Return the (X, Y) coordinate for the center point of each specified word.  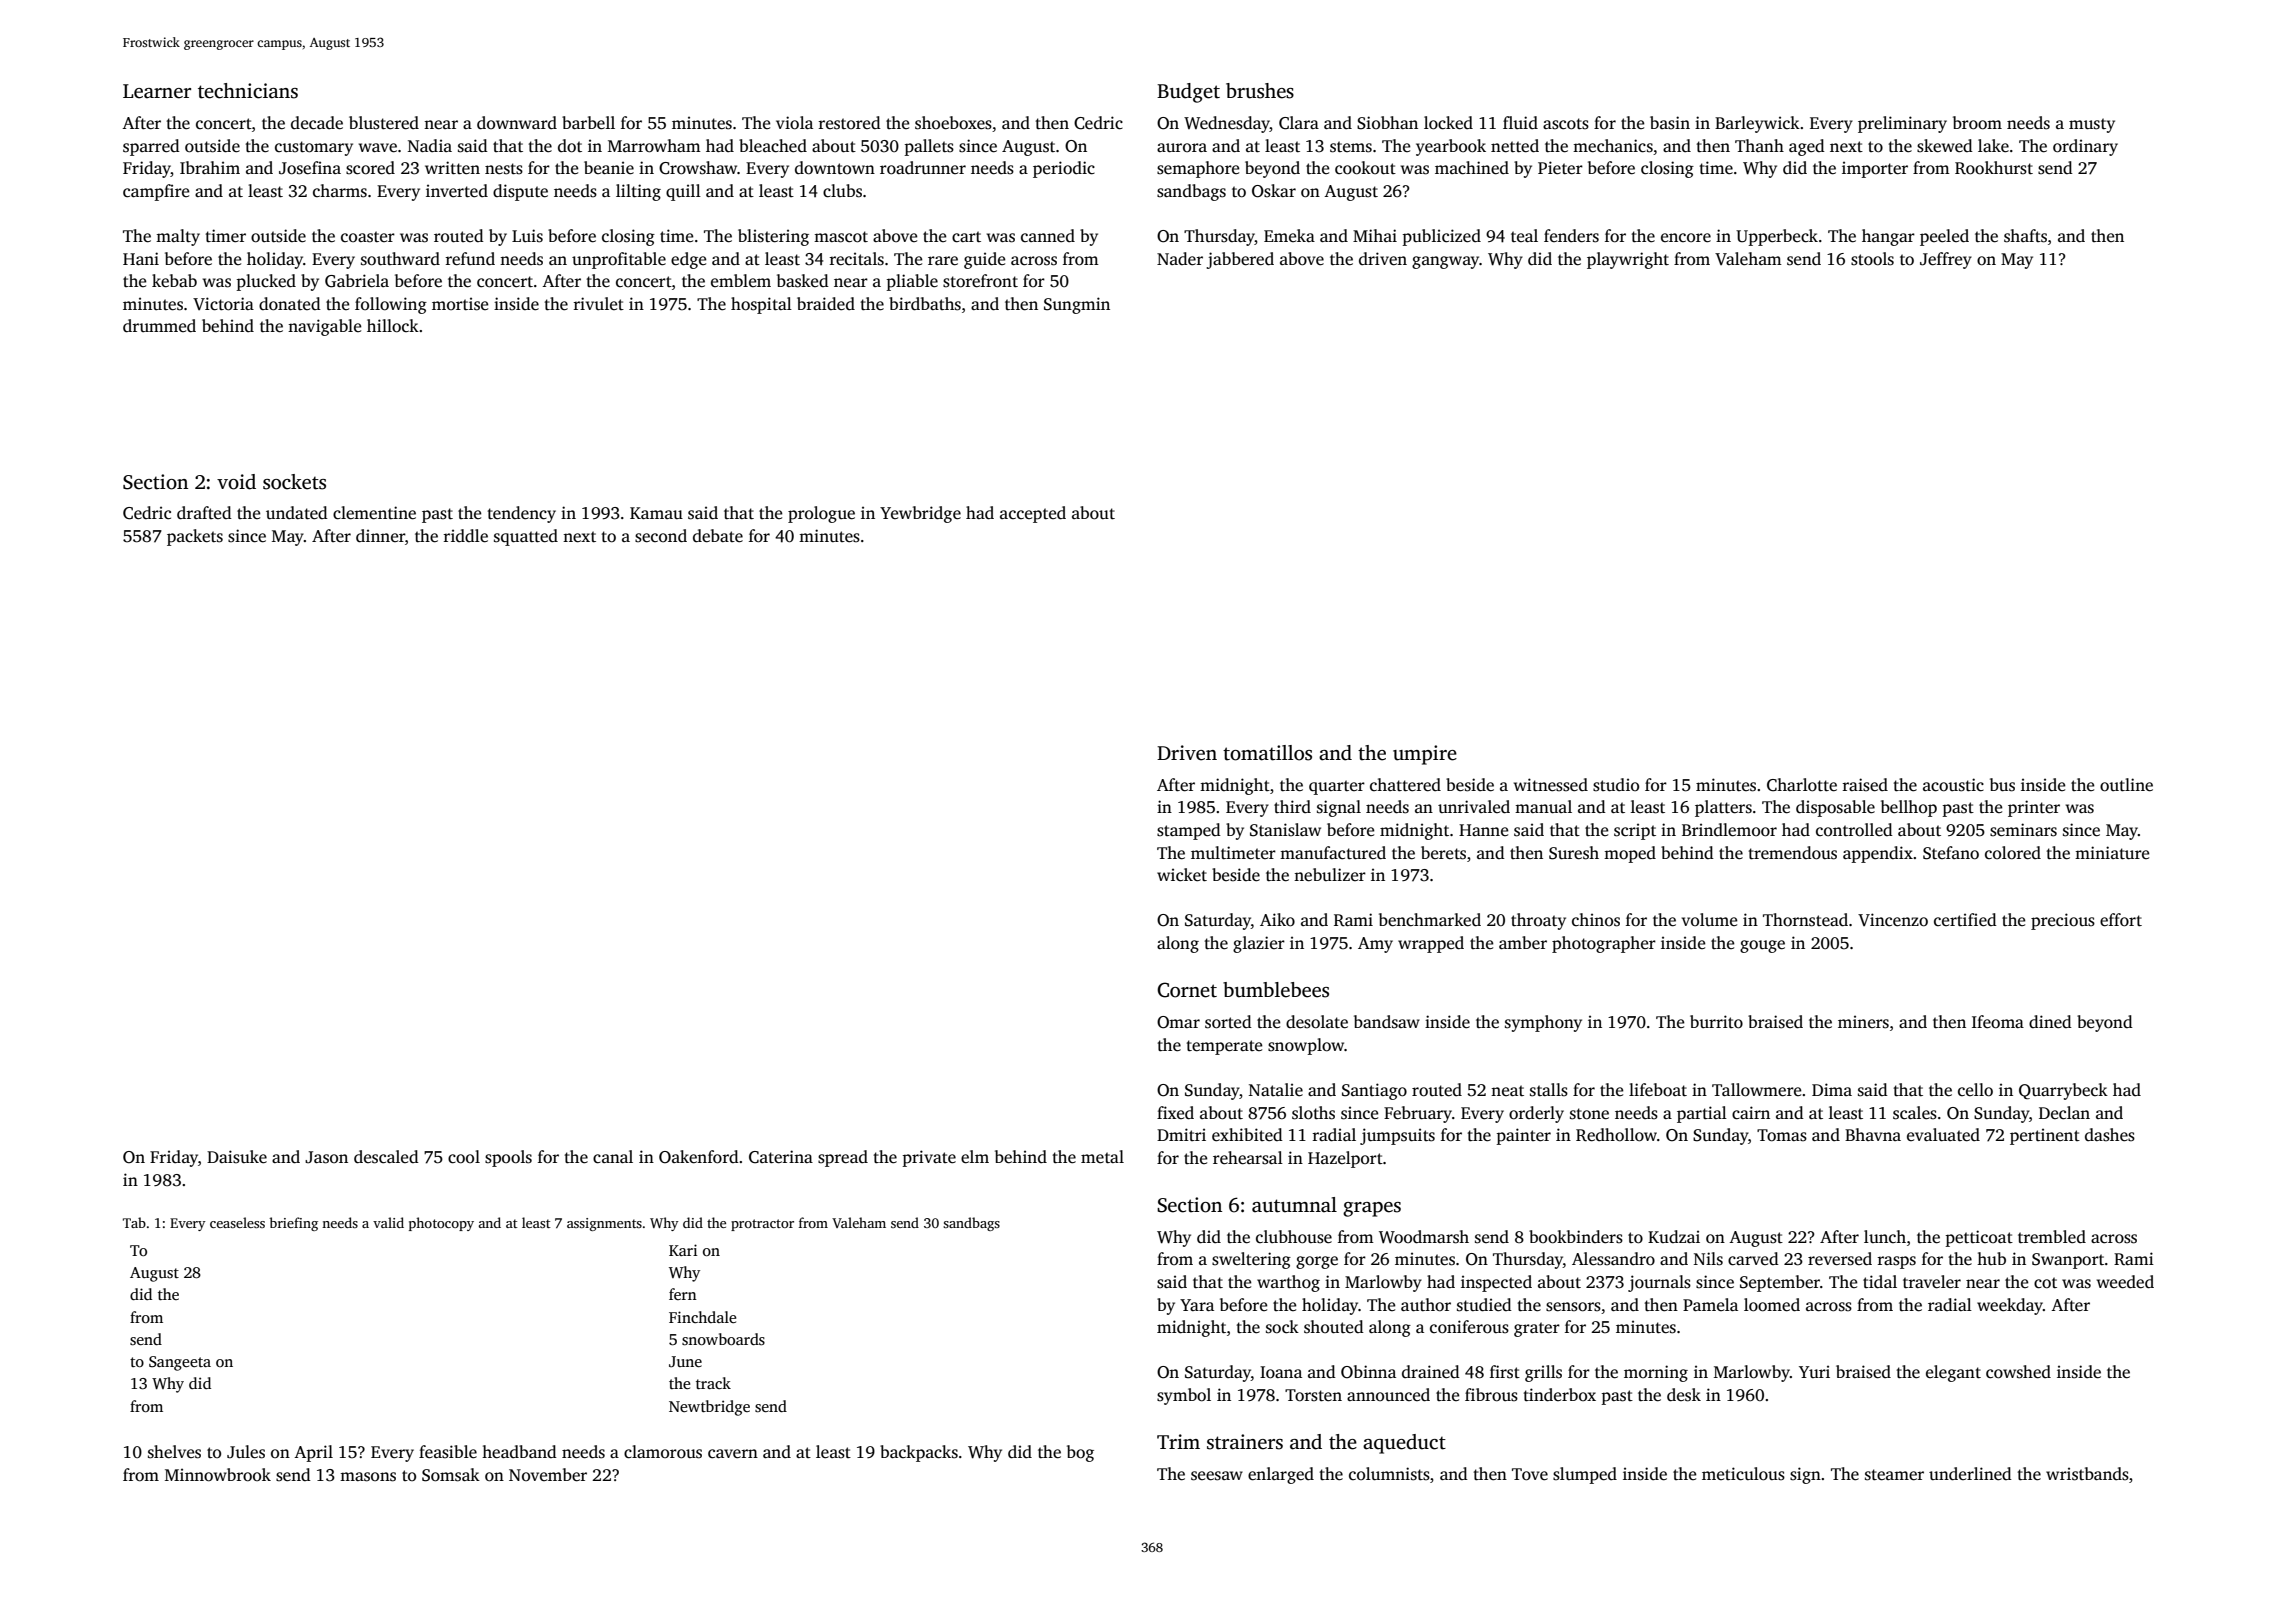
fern (683, 1294)
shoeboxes (953, 123)
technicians (248, 91)
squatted (526, 537)
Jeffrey (1946, 260)
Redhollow (1616, 1135)
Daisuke (237, 1157)
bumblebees (1276, 990)
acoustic (1953, 785)
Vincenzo (1893, 920)
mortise (460, 304)
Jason (326, 1157)
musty (2092, 125)
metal (1102, 1157)
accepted (1033, 514)
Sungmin (1077, 305)
